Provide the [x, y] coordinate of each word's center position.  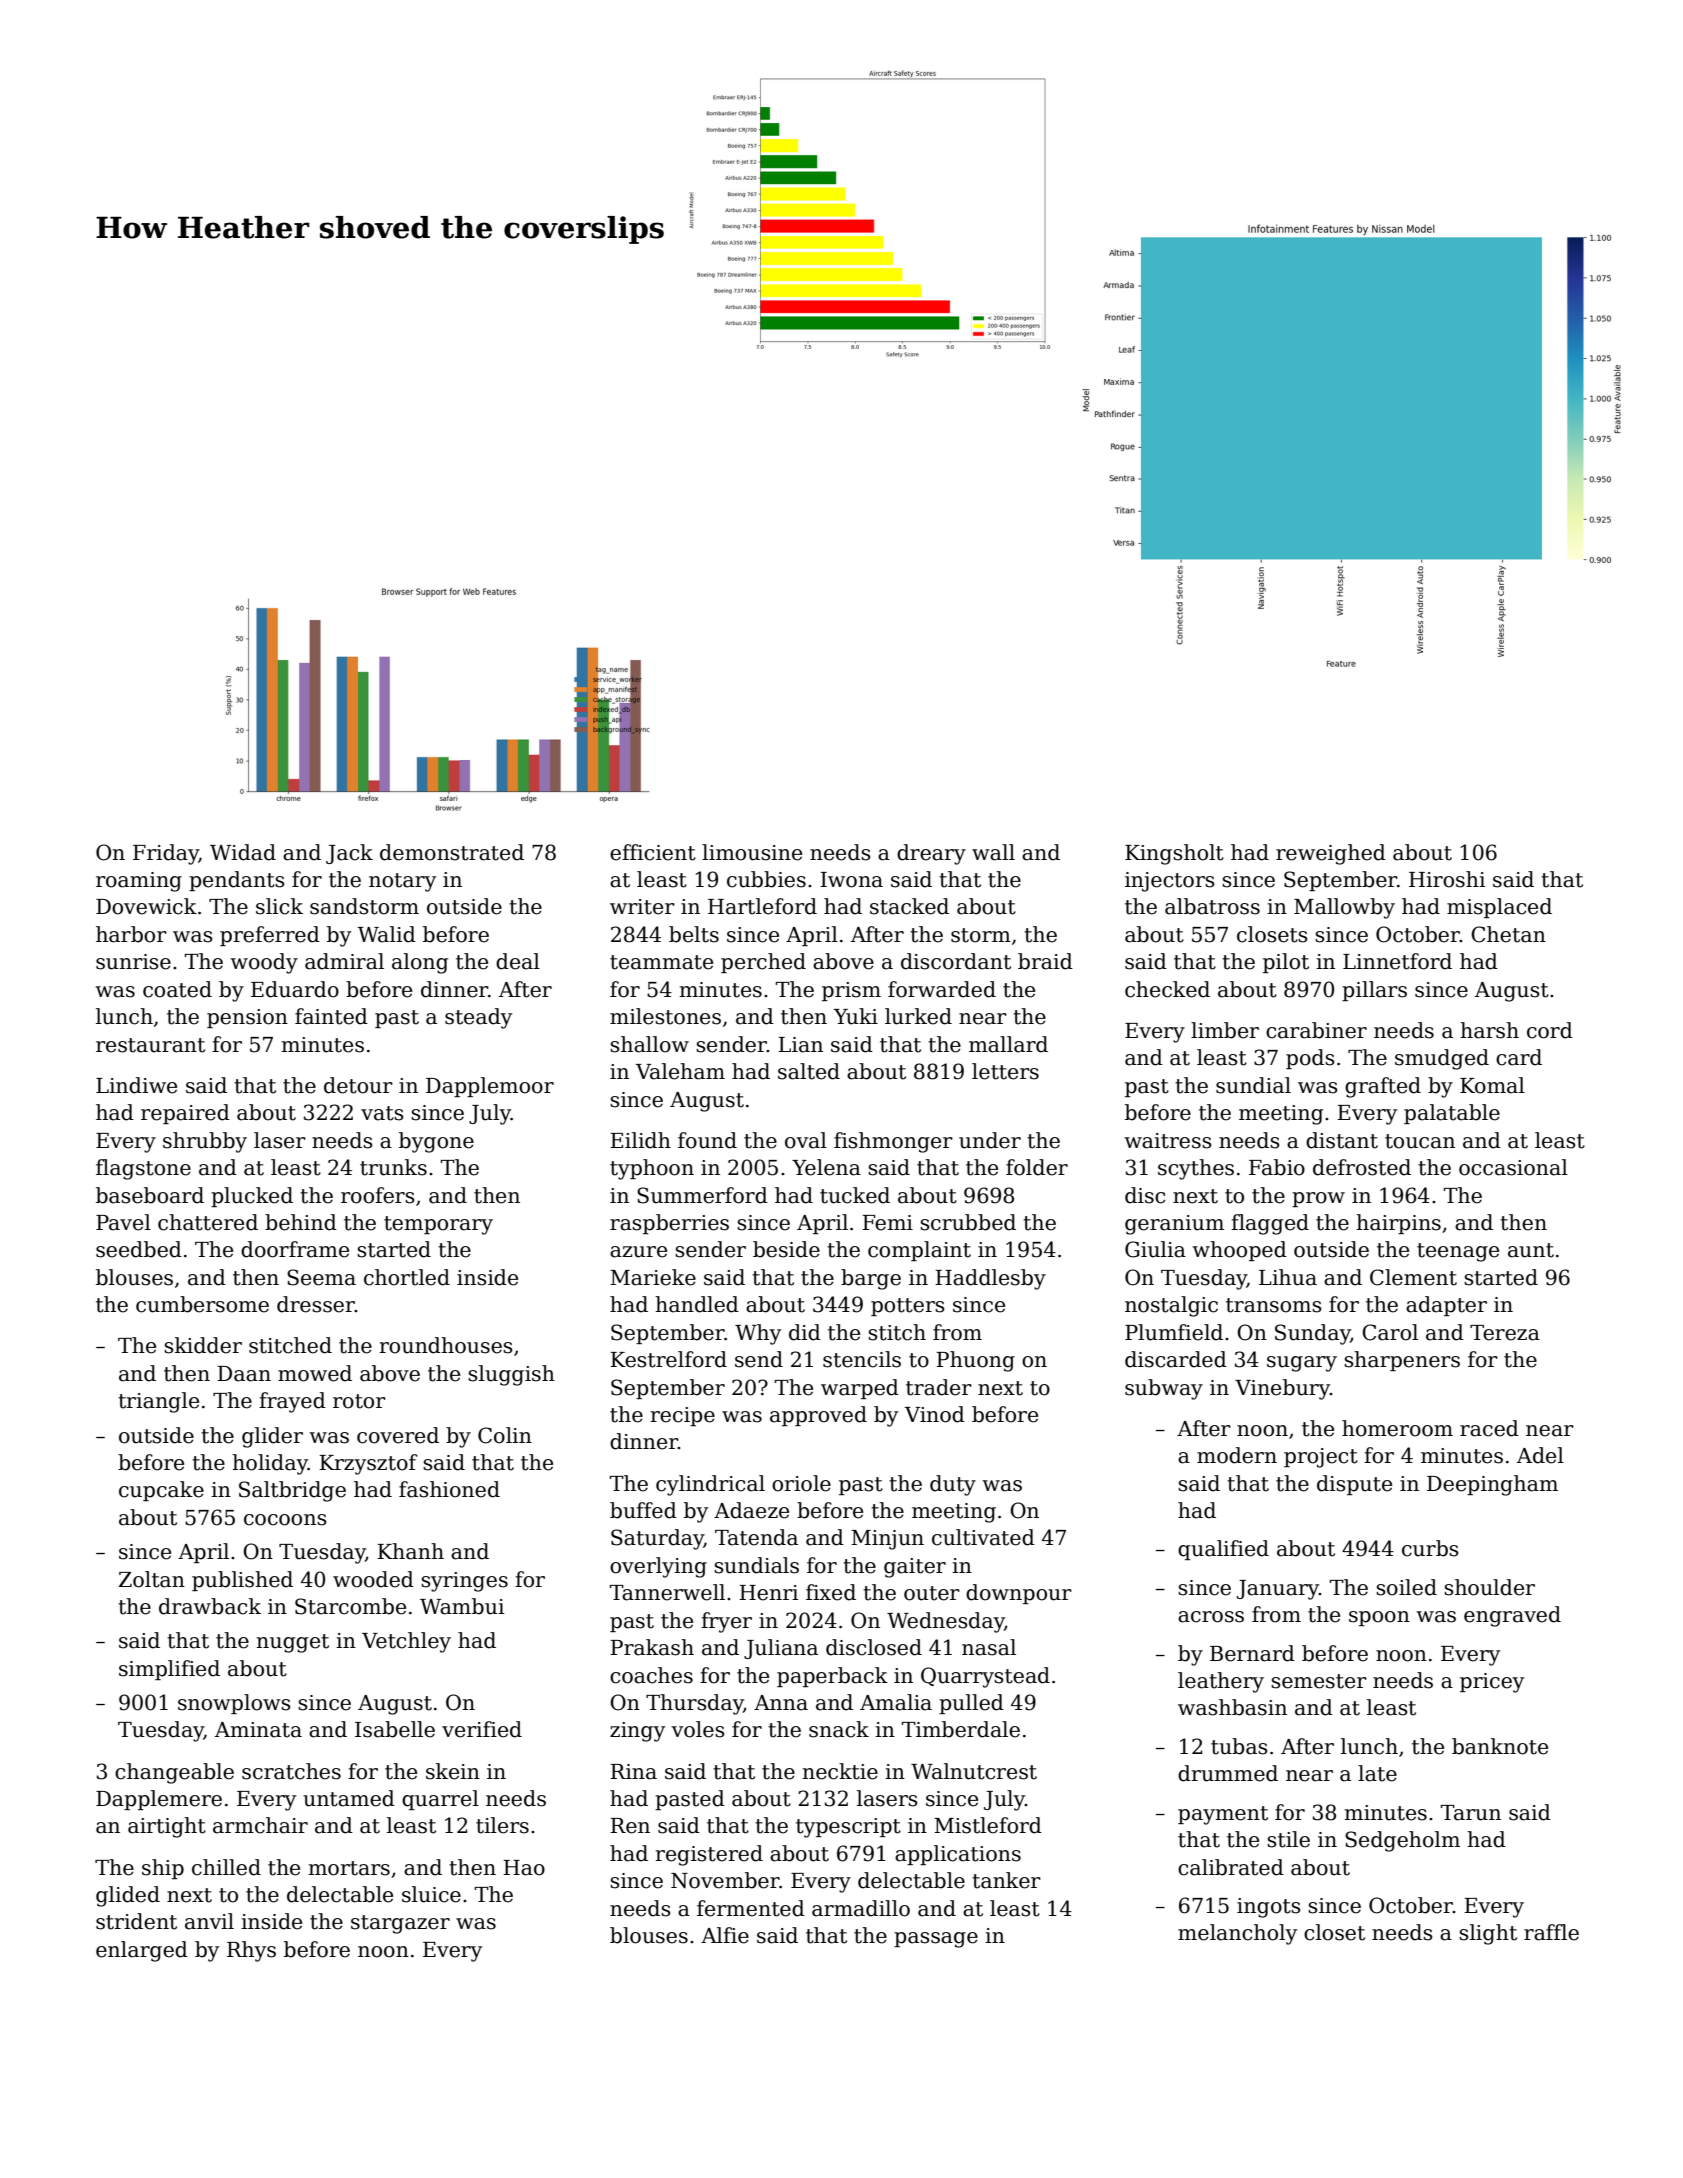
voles [697, 1729]
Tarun [1471, 1813]
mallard [1008, 1044]
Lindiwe [136, 1085]
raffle [1551, 1932]
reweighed [1331, 854]
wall [993, 852]
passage [936, 1940]
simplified [169, 1670]
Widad [243, 852]
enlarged [142, 1951]
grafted [1383, 1087]
